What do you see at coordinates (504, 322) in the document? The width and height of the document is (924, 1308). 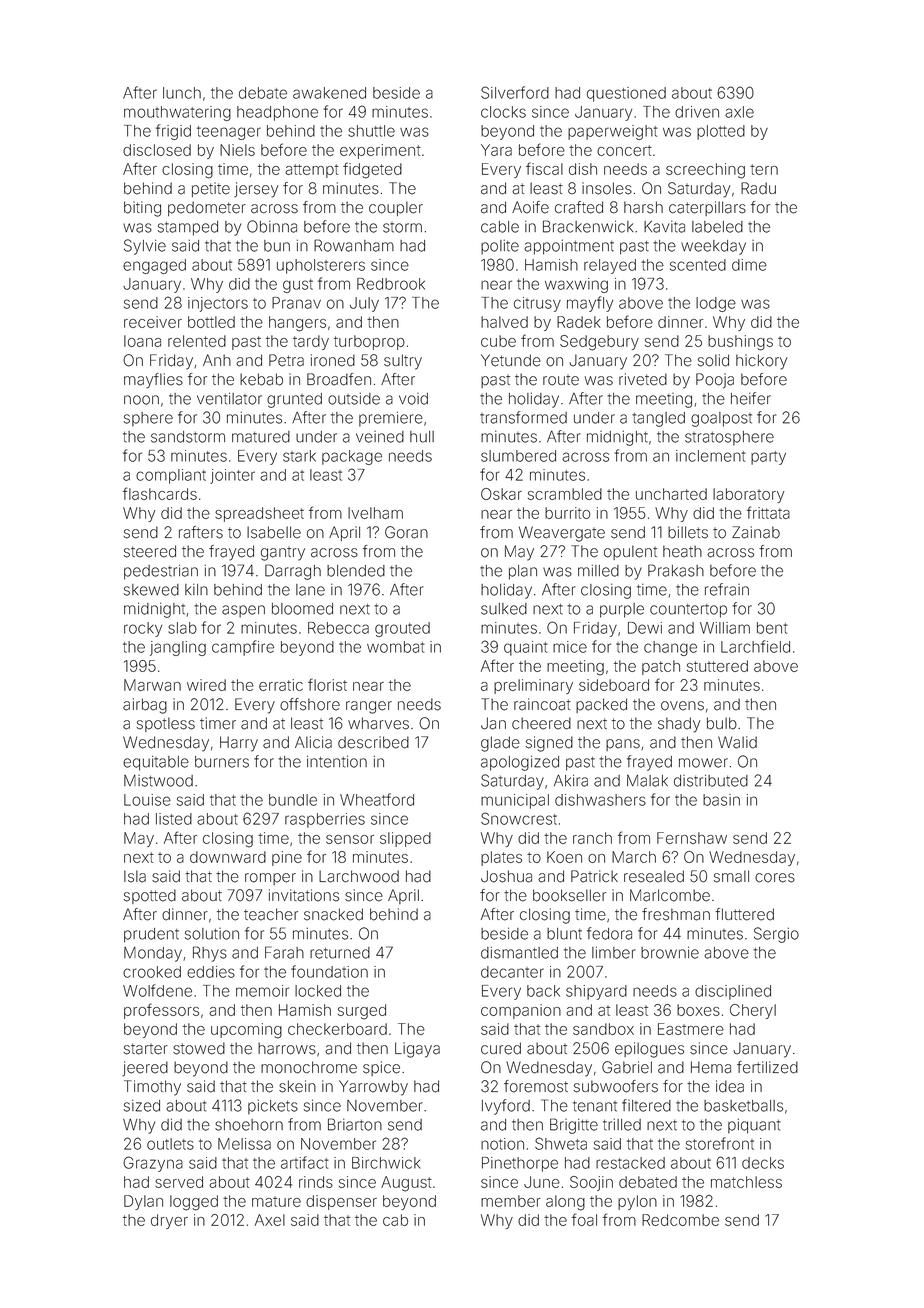 I see `halved` at bounding box center [504, 322].
